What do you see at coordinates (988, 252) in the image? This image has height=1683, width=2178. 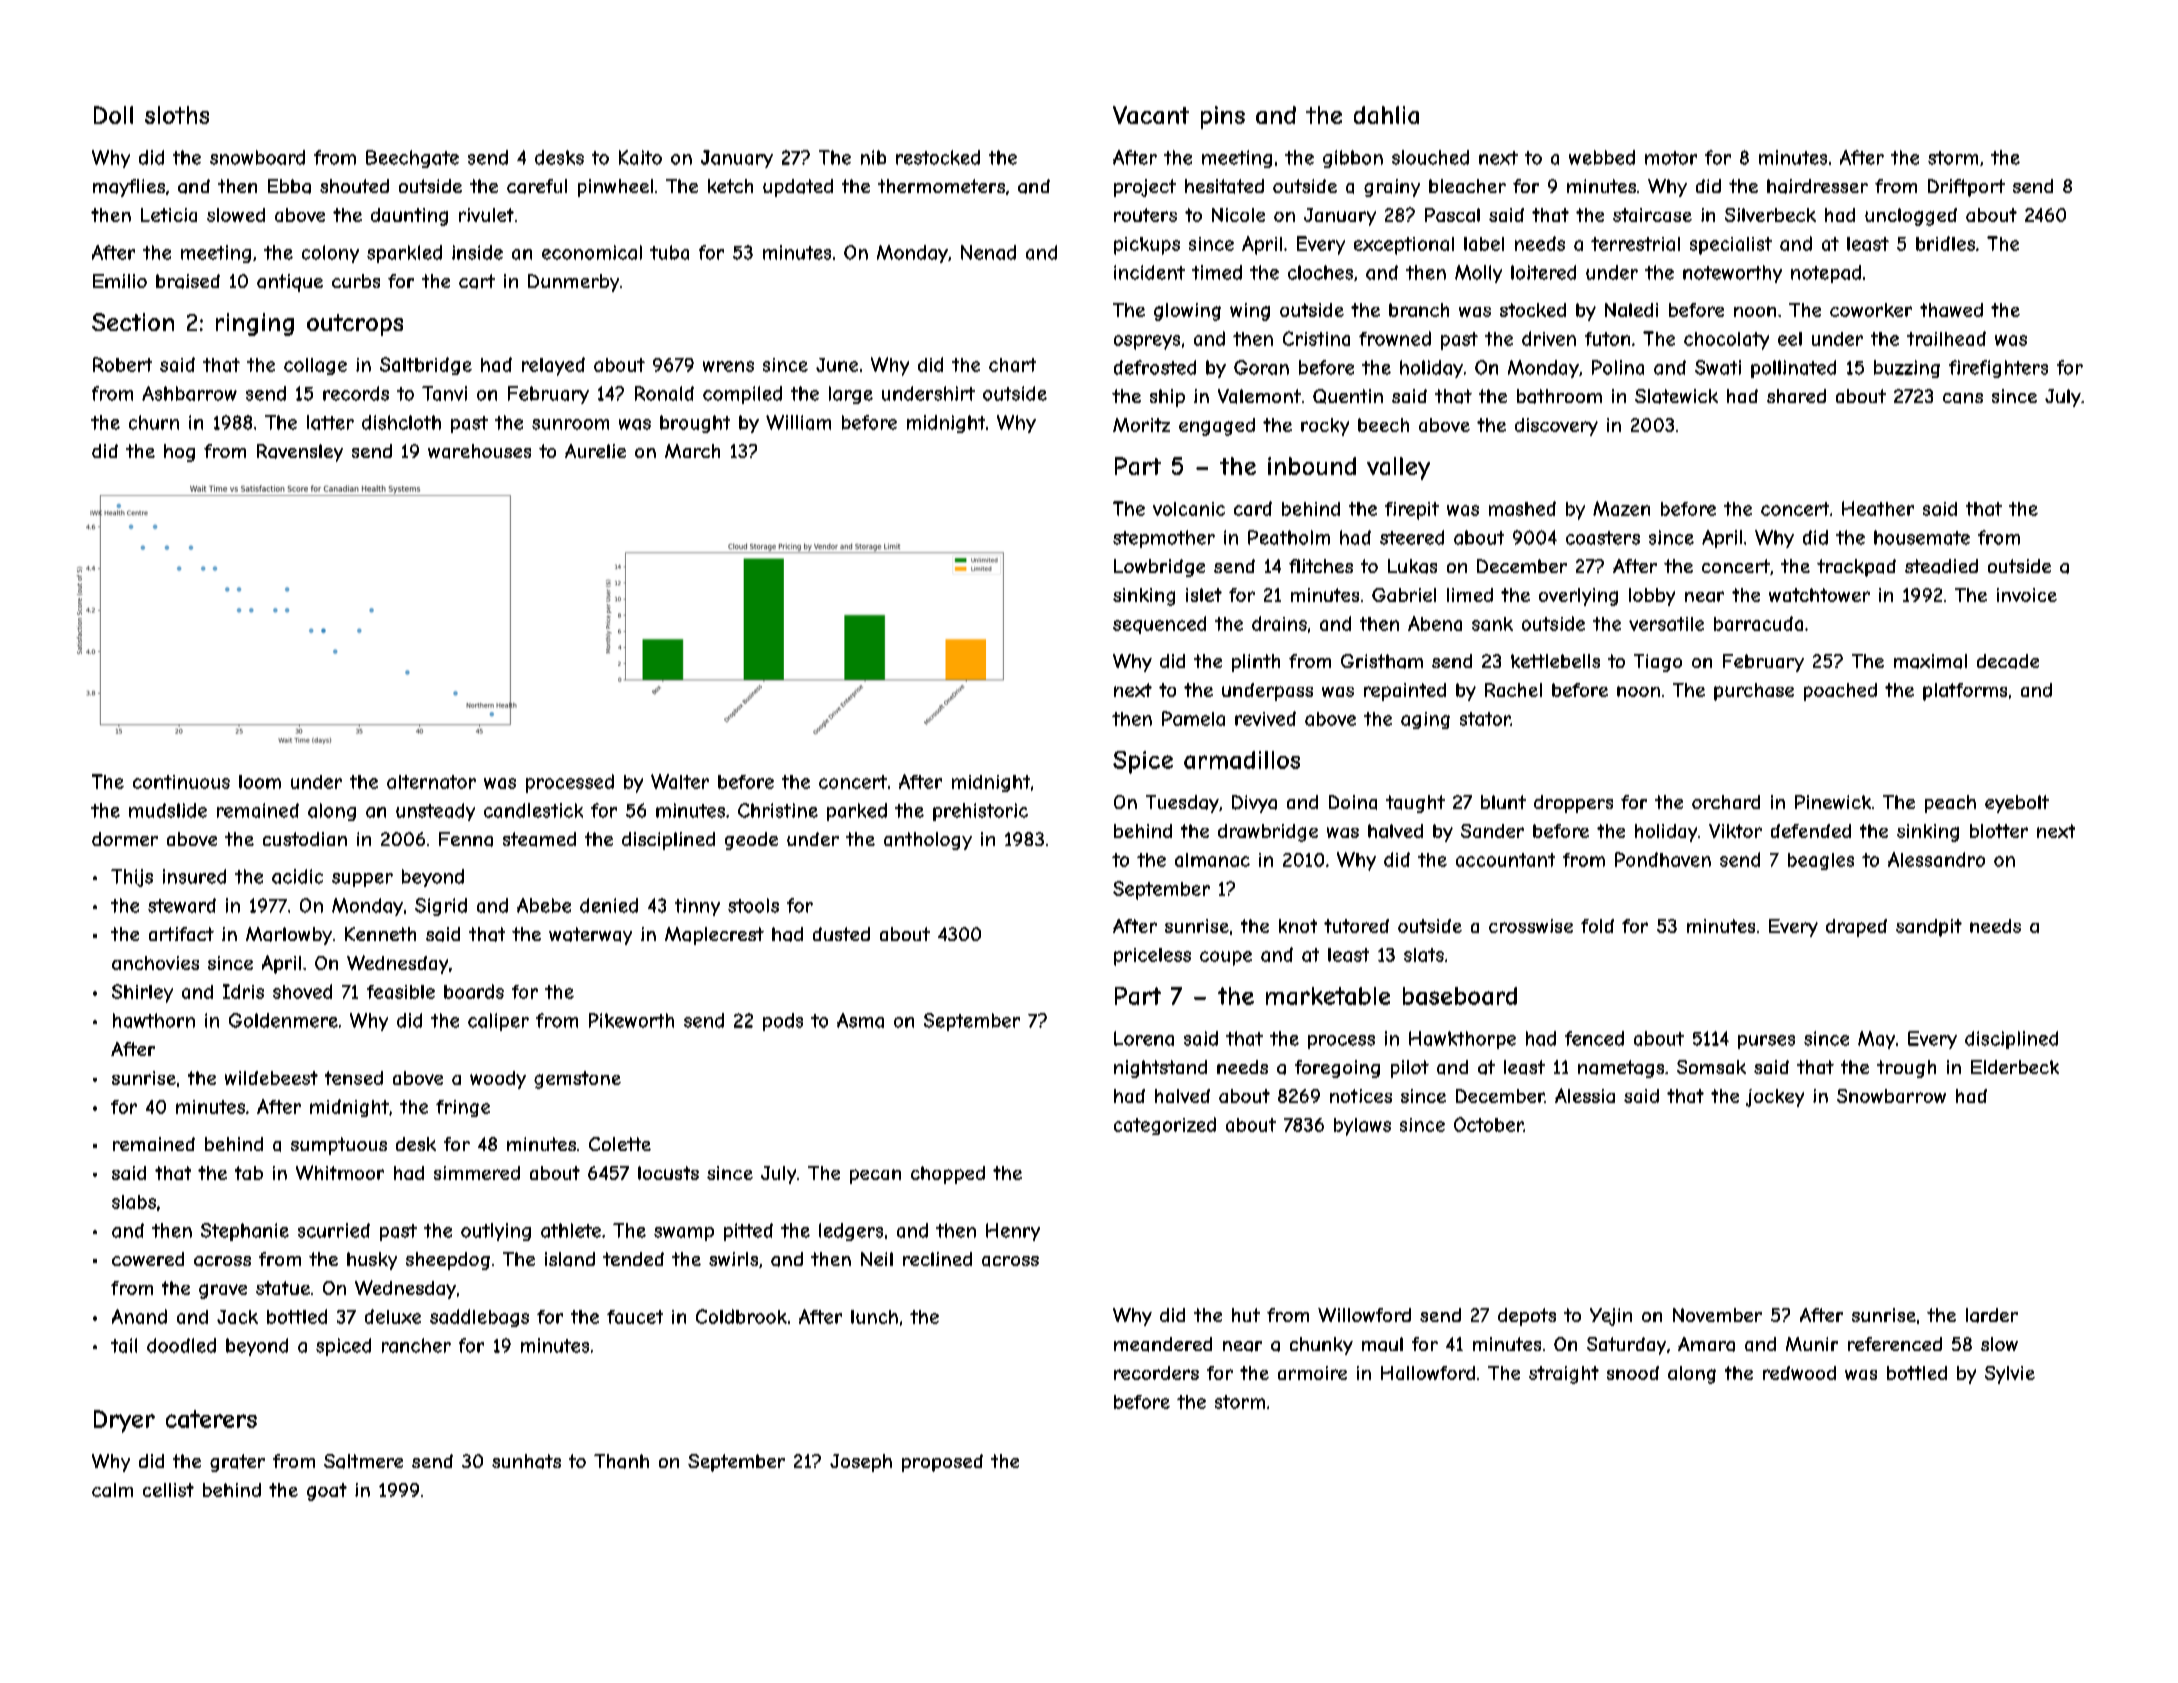 I see `Nenad` at bounding box center [988, 252].
